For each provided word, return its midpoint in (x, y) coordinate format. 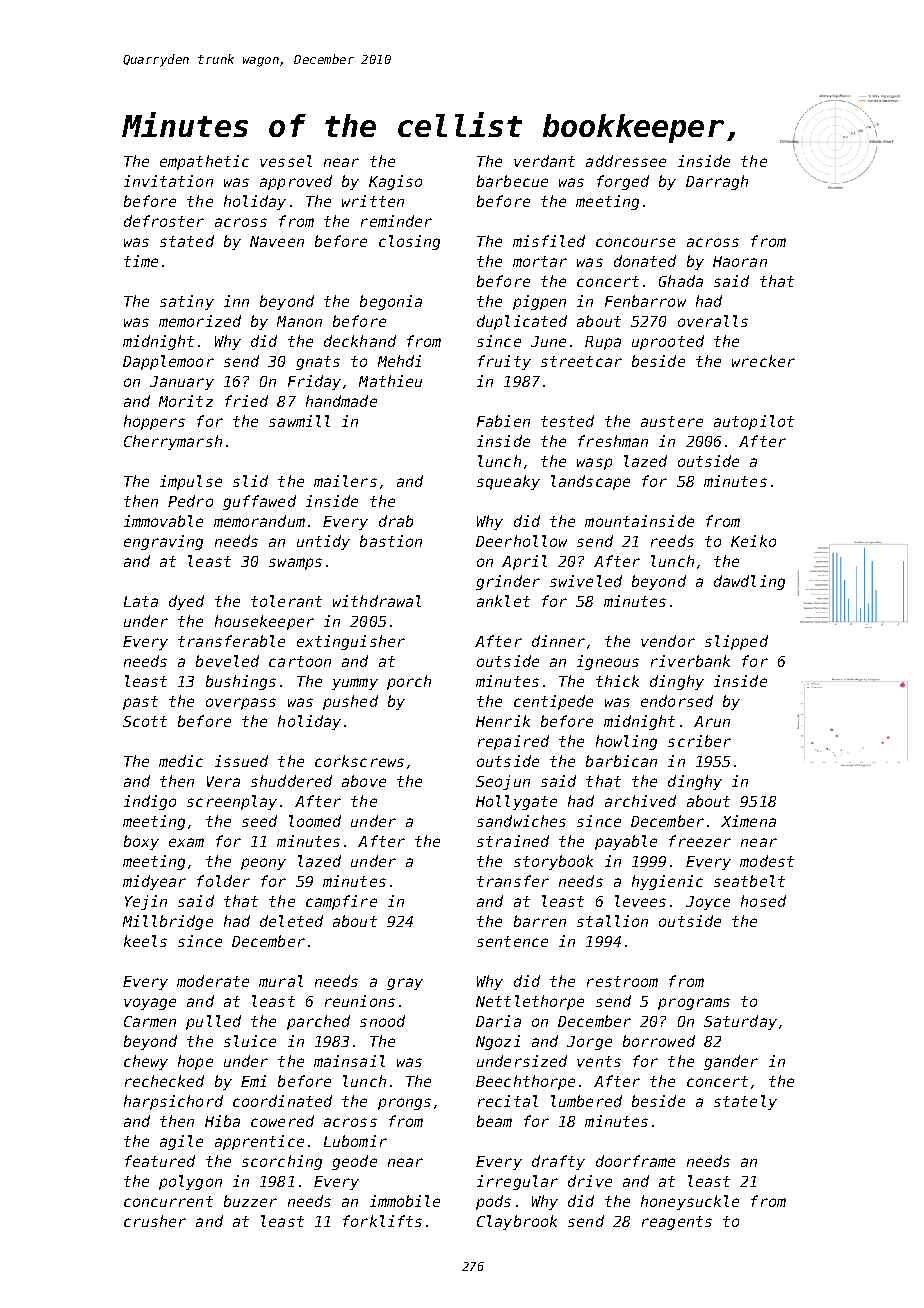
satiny (187, 302)
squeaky (508, 482)
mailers (345, 481)
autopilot (754, 422)
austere (672, 421)
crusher (155, 1221)
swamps (295, 564)
